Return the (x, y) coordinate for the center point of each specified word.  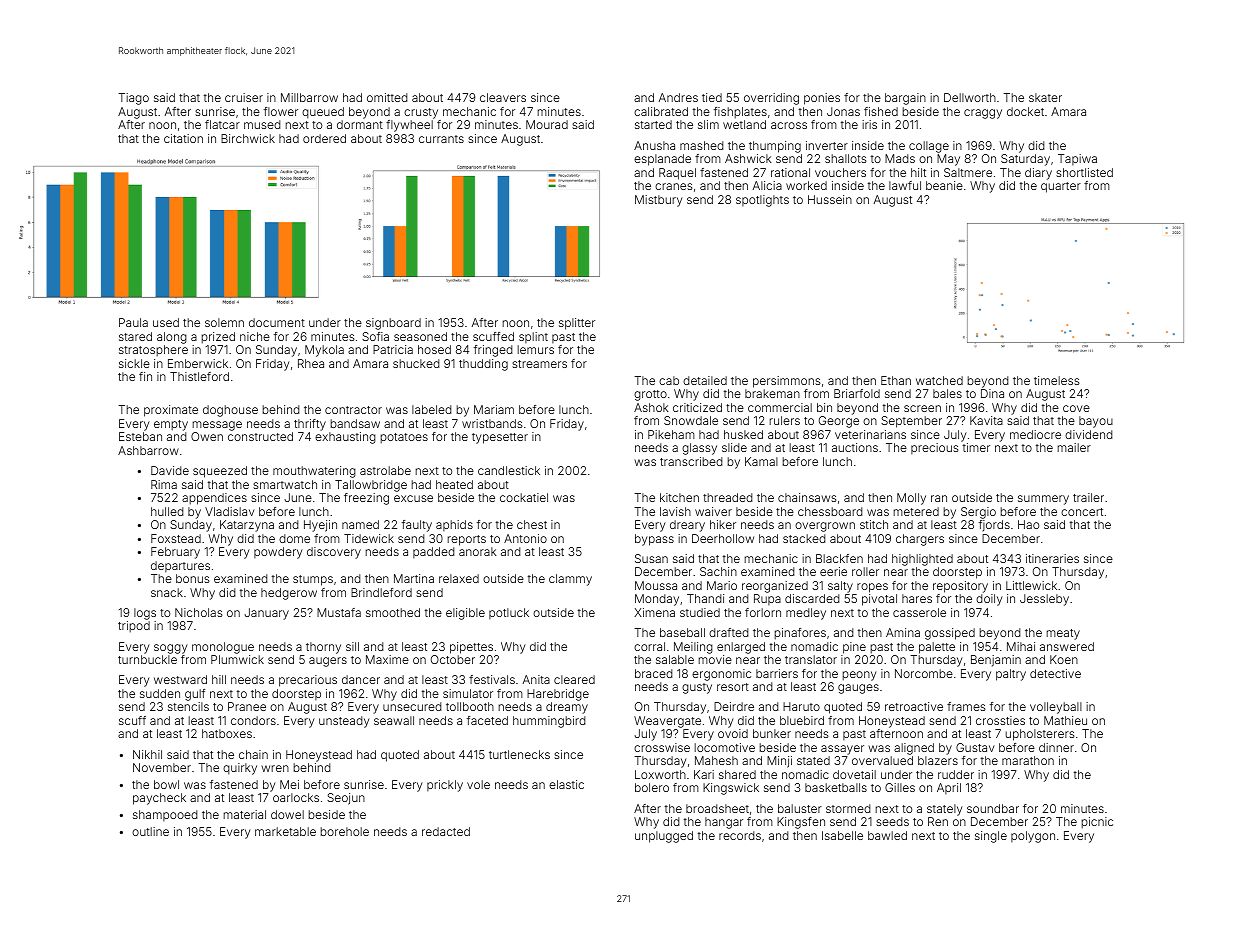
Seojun (346, 799)
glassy (699, 449)
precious (935, 448)
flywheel (409, 126)
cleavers (503, 97)
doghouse (230, 411)
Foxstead (176, 538)
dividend (1089, 434)
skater (1045, 97)
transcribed (691, 461)
